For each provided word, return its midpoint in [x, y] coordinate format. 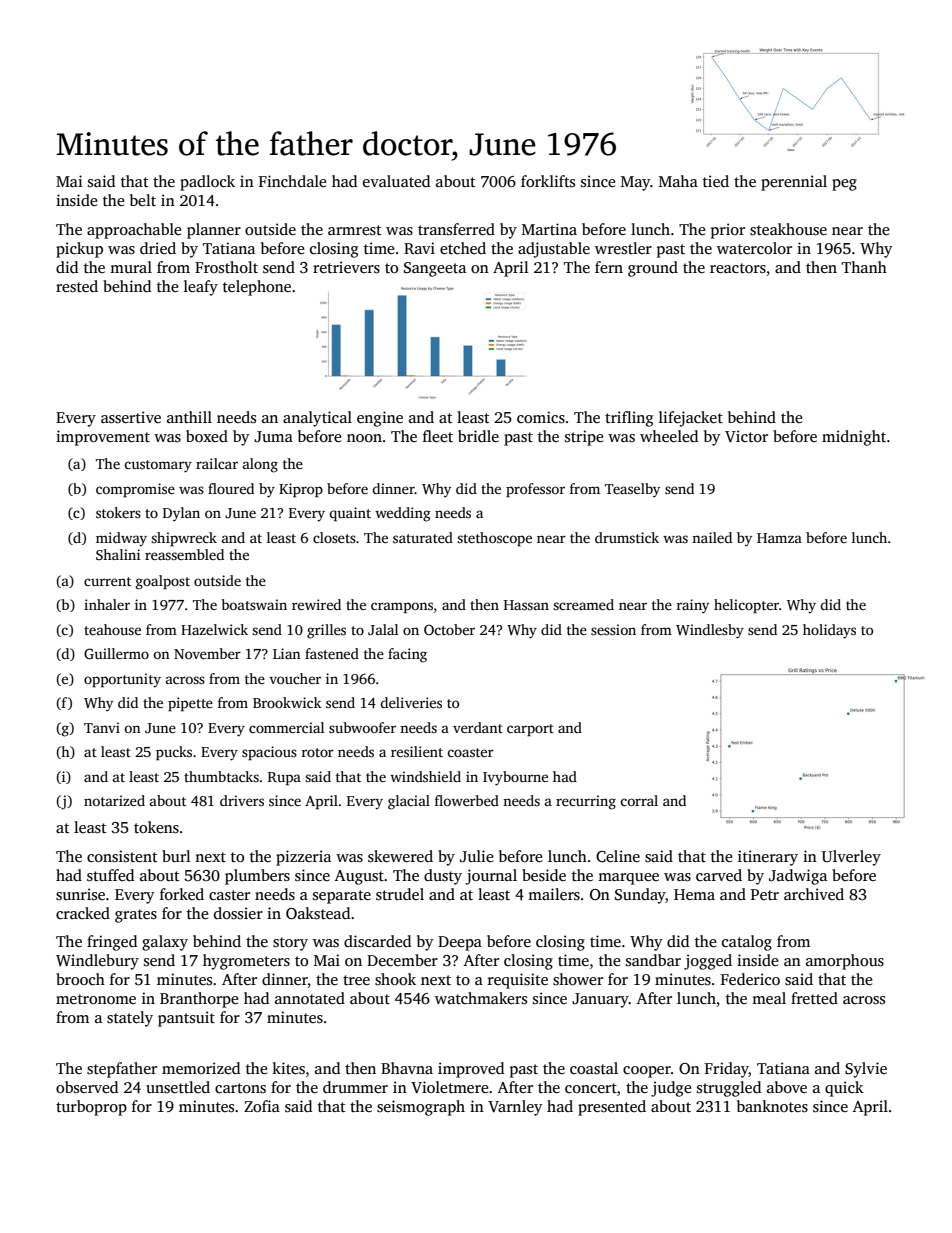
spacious [269, 753]
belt [143, 200]
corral [639, 800]
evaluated [396, 181]
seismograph [421, 1108]
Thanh [864, 267]
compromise [135, 490]
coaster [470, 752]
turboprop [91, 1108]
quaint [350, 514]
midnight [854, 438]
